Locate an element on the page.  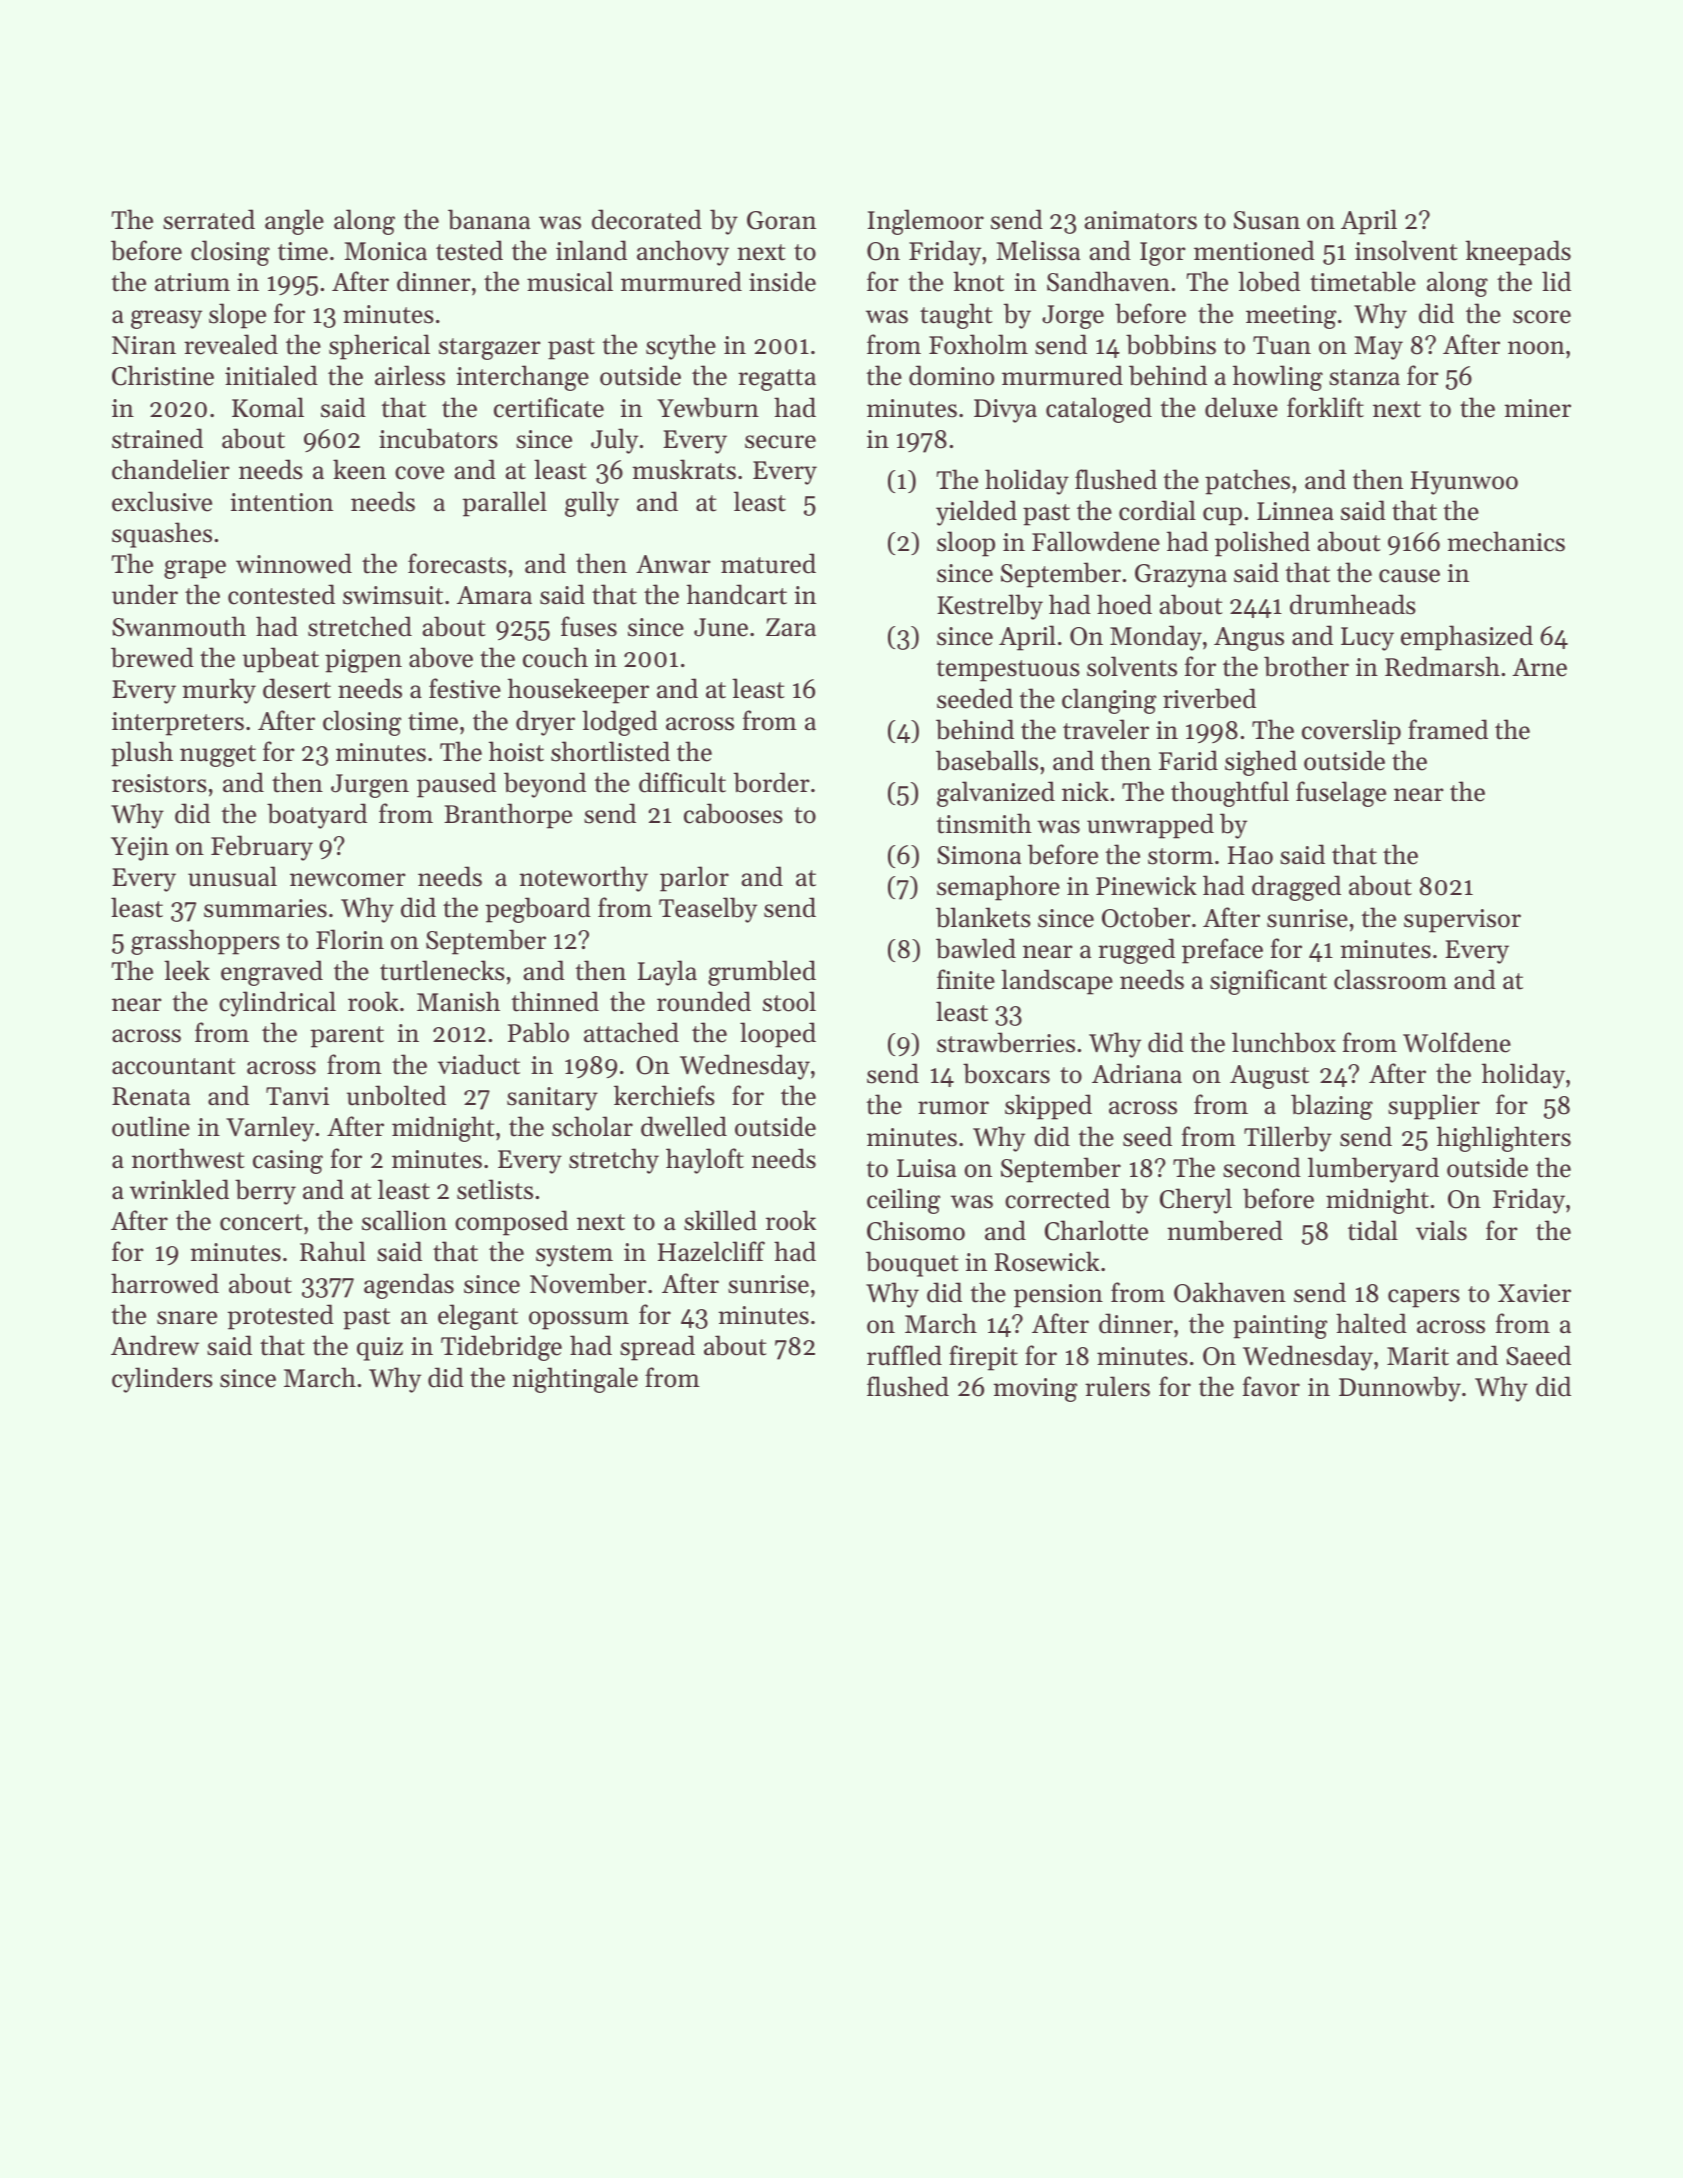
interpreters is located at coordinates (178, 724).
